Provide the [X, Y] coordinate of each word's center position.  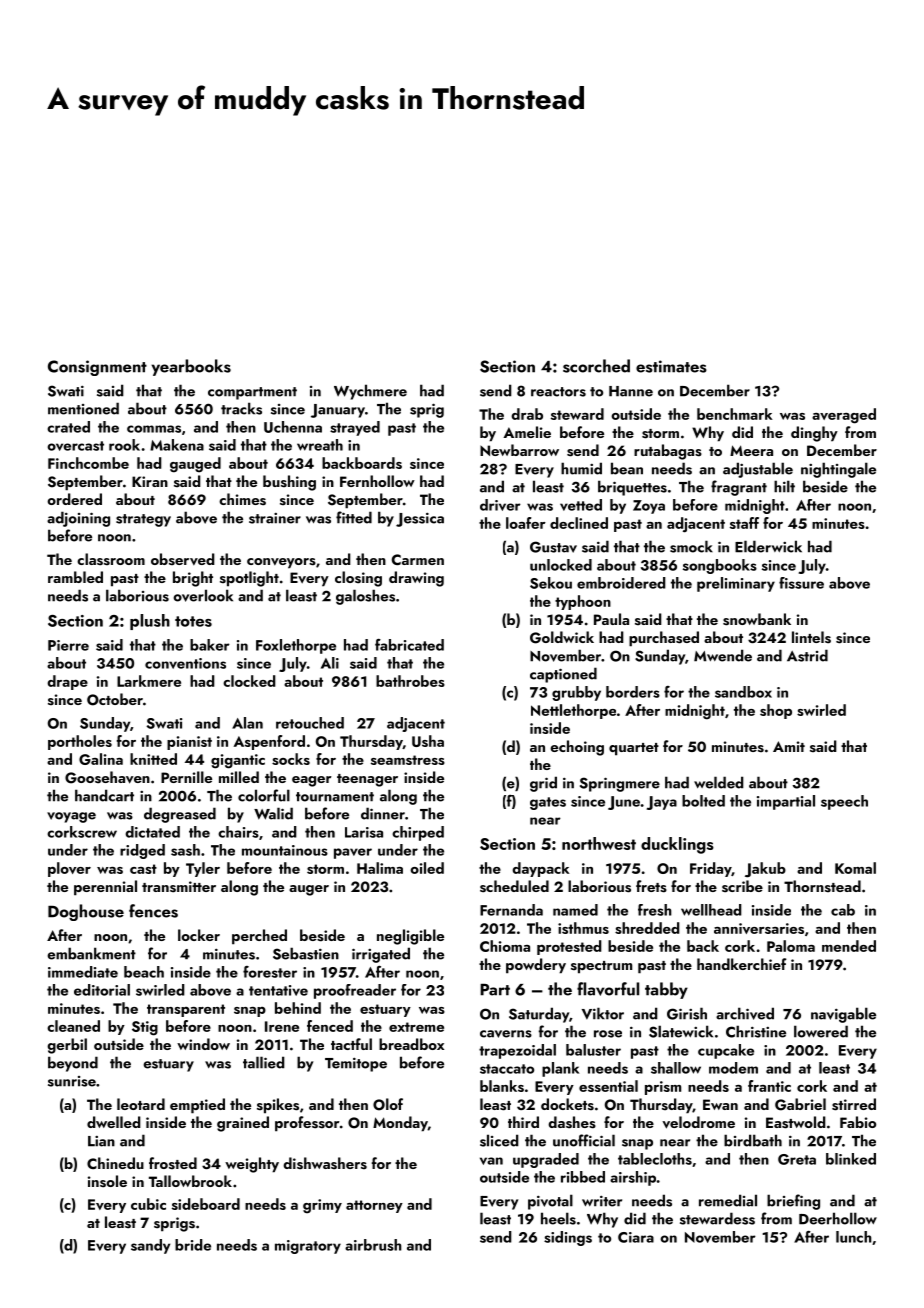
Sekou [551, 583]
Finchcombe [88, 463]
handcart [104, 795]
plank [560, 1069]
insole [107, 1181]
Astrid [807, 655]
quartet [634, 749]
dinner [383, 813]
